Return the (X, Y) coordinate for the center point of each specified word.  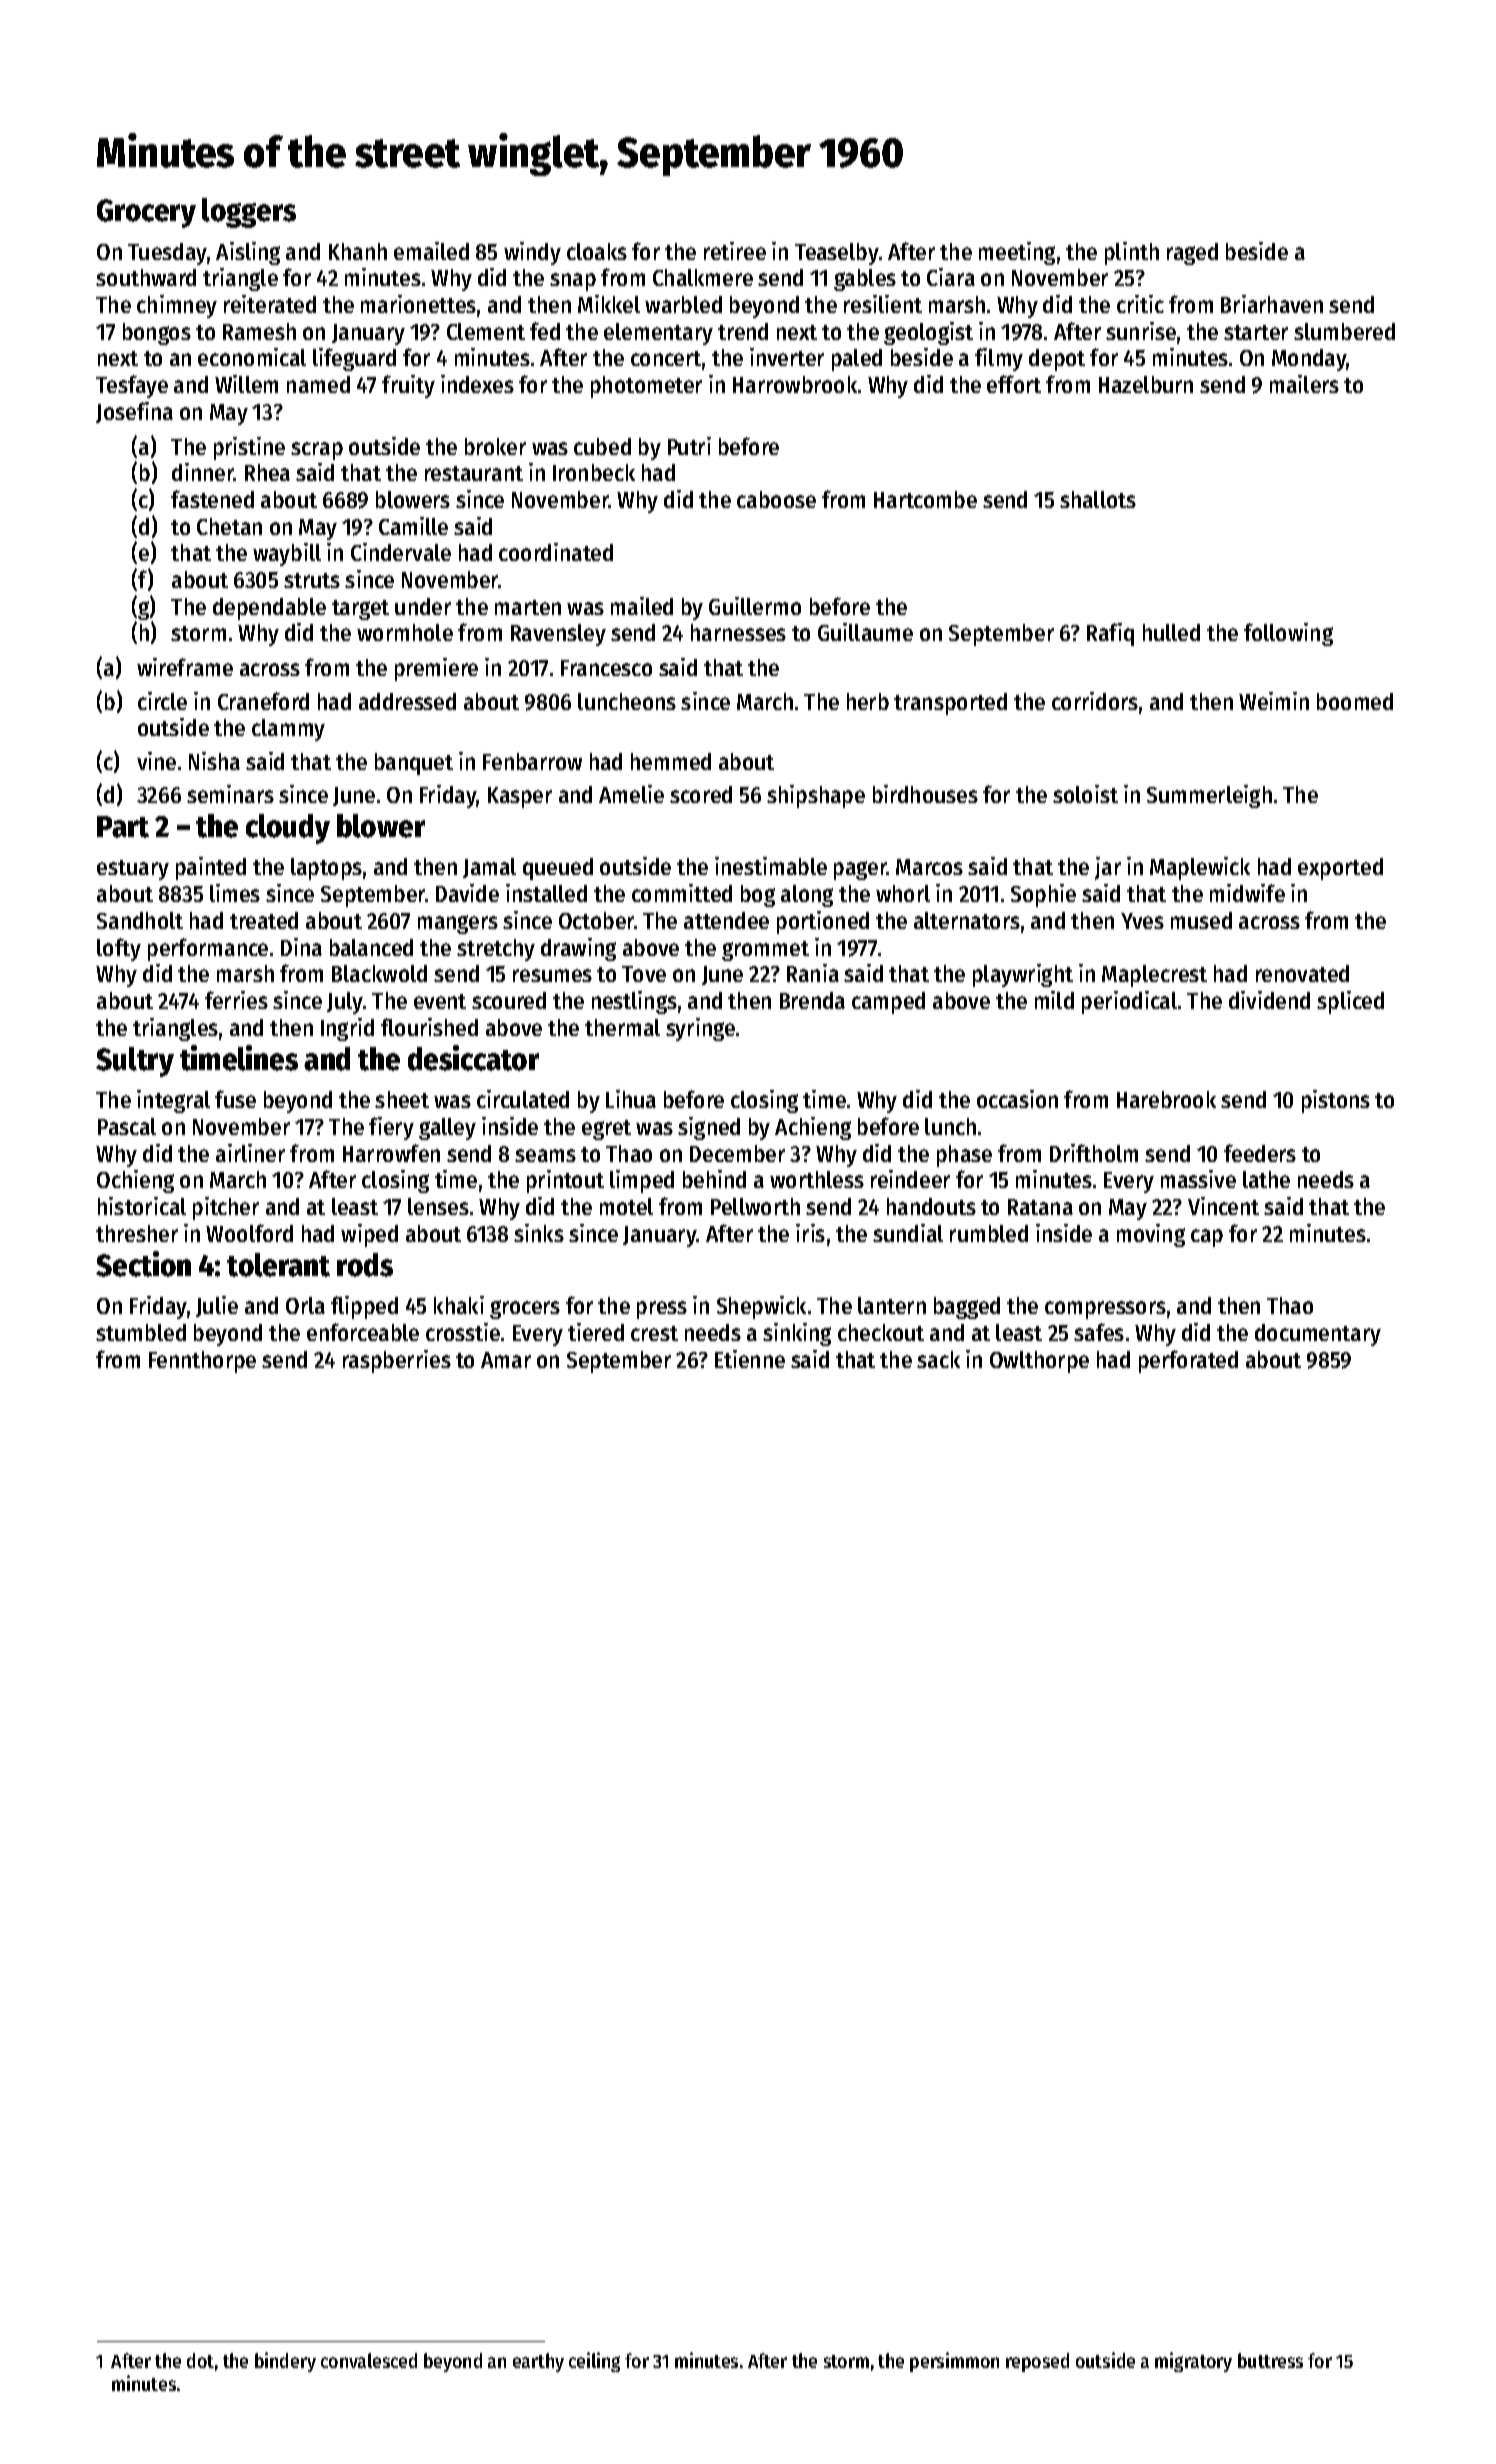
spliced (1350, 1002)
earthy (538, 2362)
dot (200, 2360)
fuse (235, 1099)
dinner (203, 472)
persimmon (954, 2362)
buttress (1270, 2360)
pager (860, 870)
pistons (1336, 1101)
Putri (689, 446)
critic (1140, 304)
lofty (119, 949)
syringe (700, 1029)
